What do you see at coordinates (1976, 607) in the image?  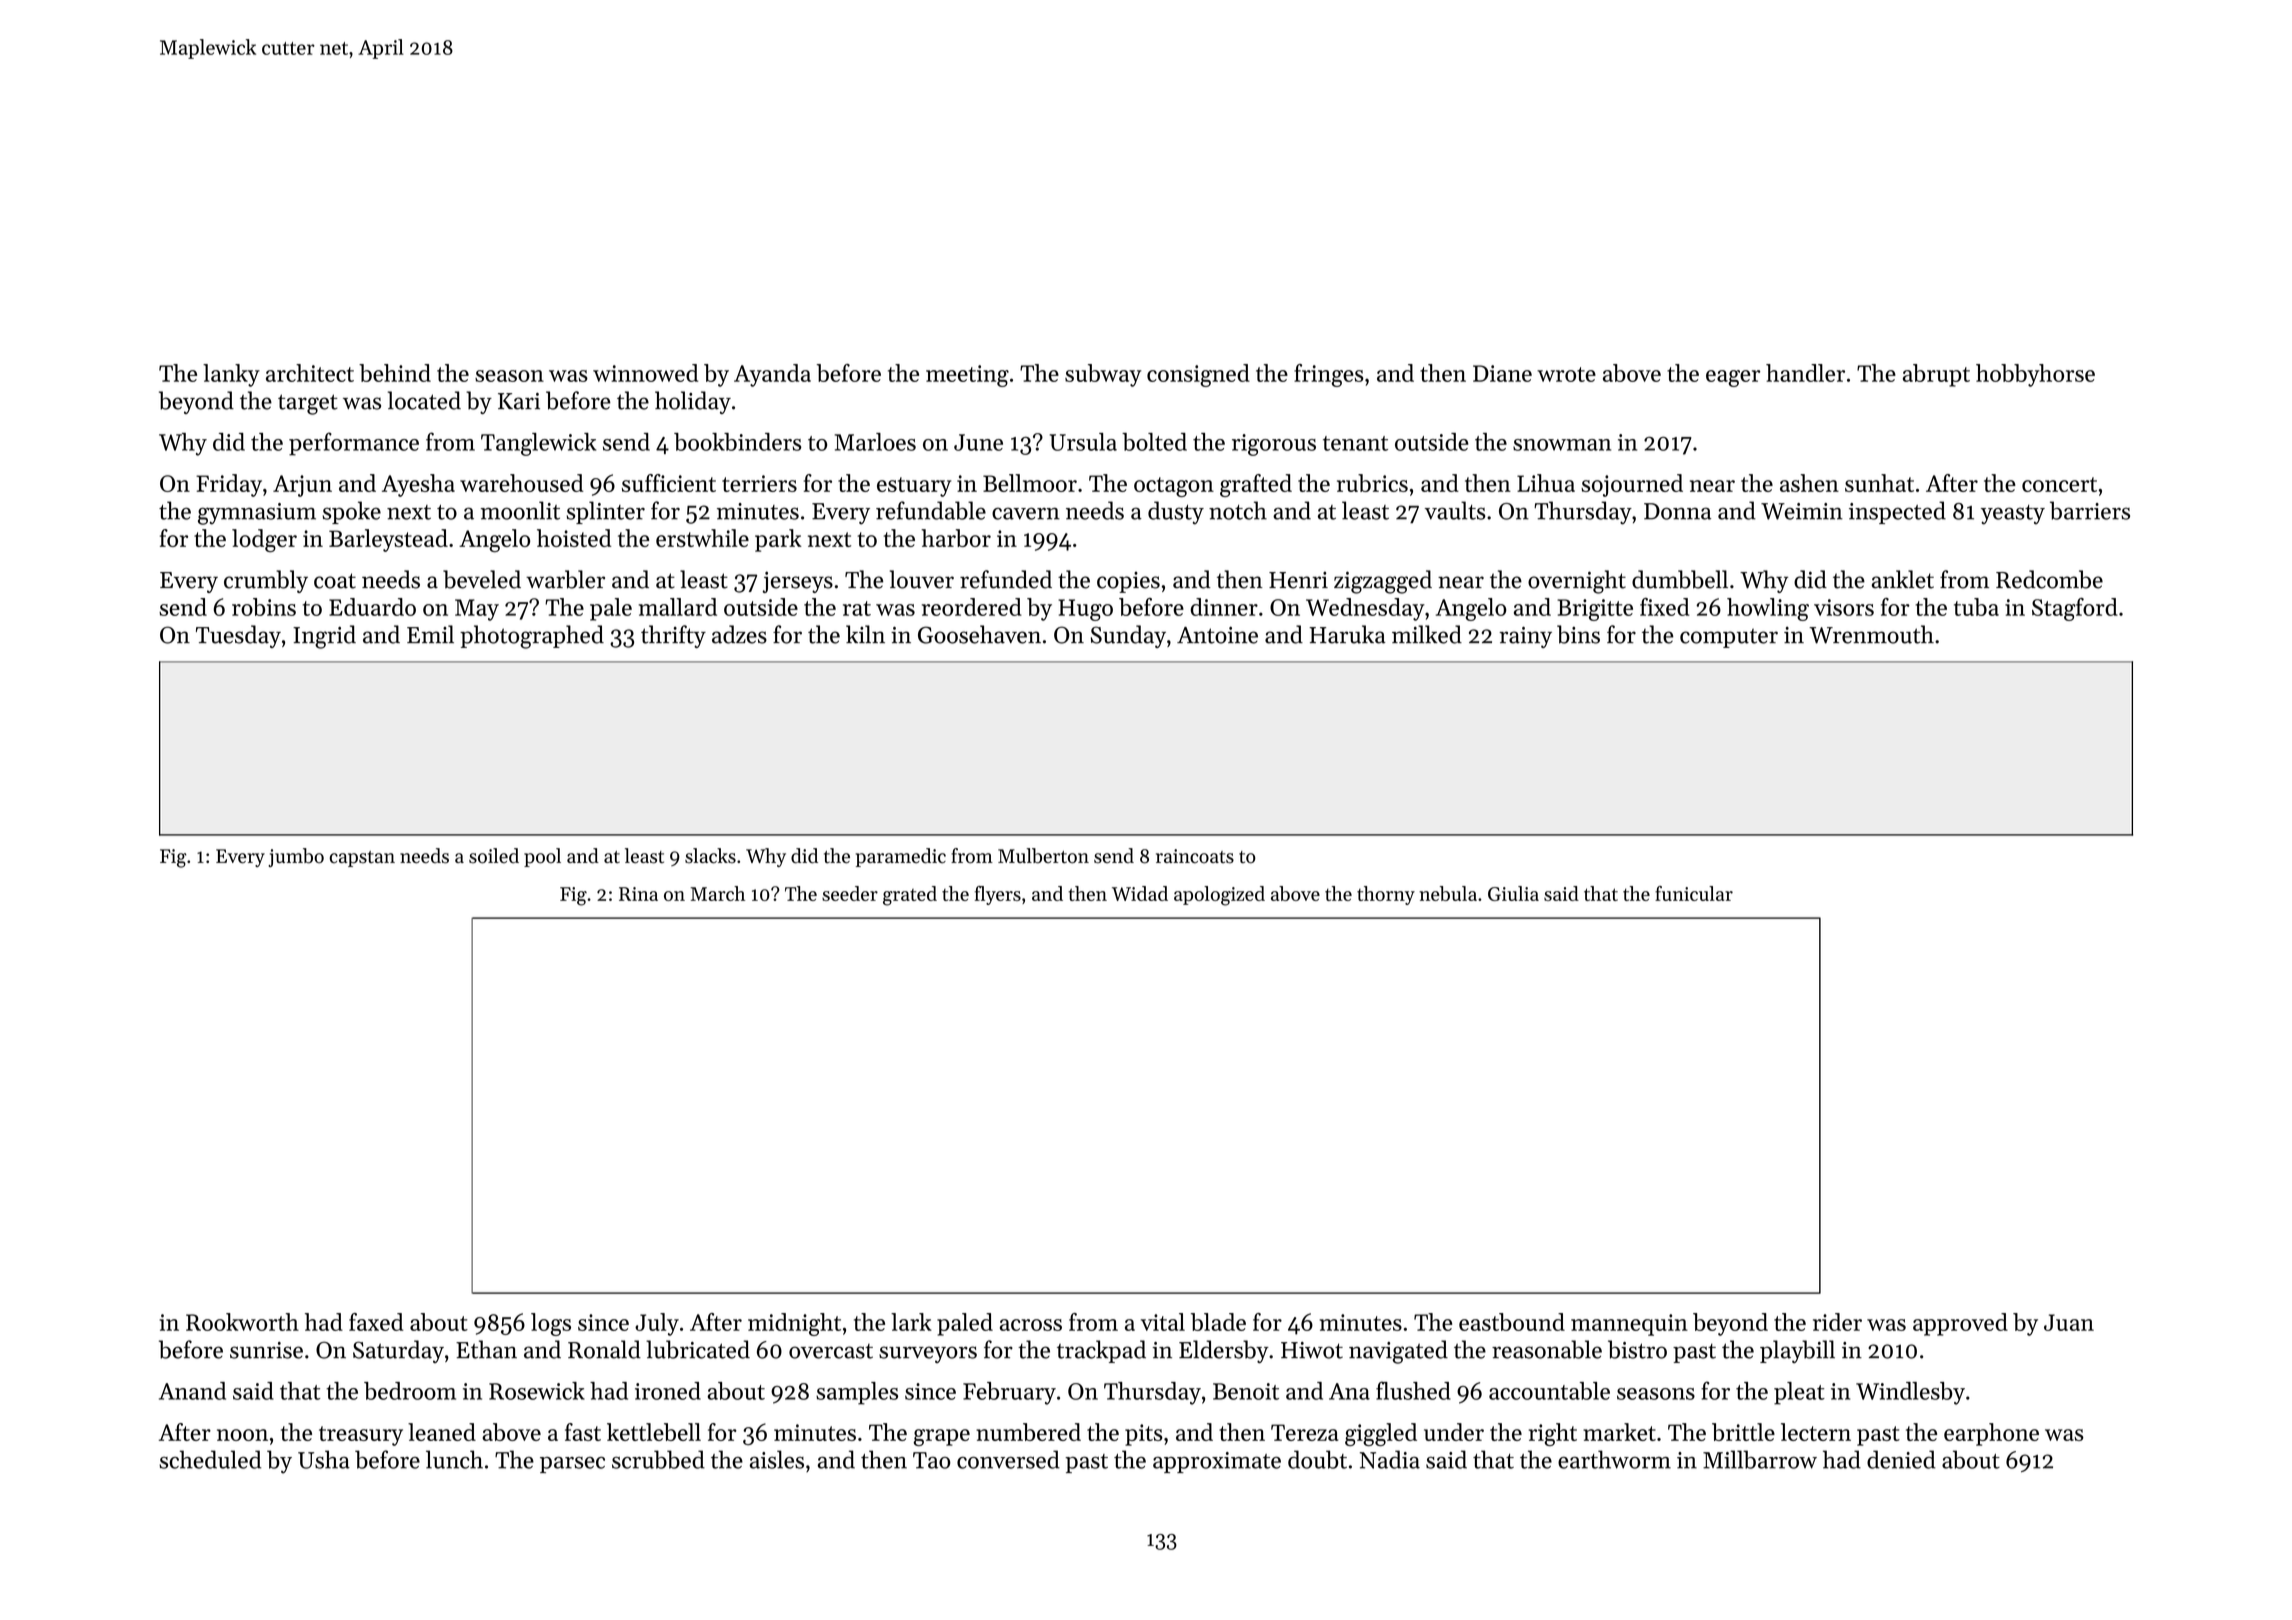 I see `tuba` at bounding box center [1976, 607].
